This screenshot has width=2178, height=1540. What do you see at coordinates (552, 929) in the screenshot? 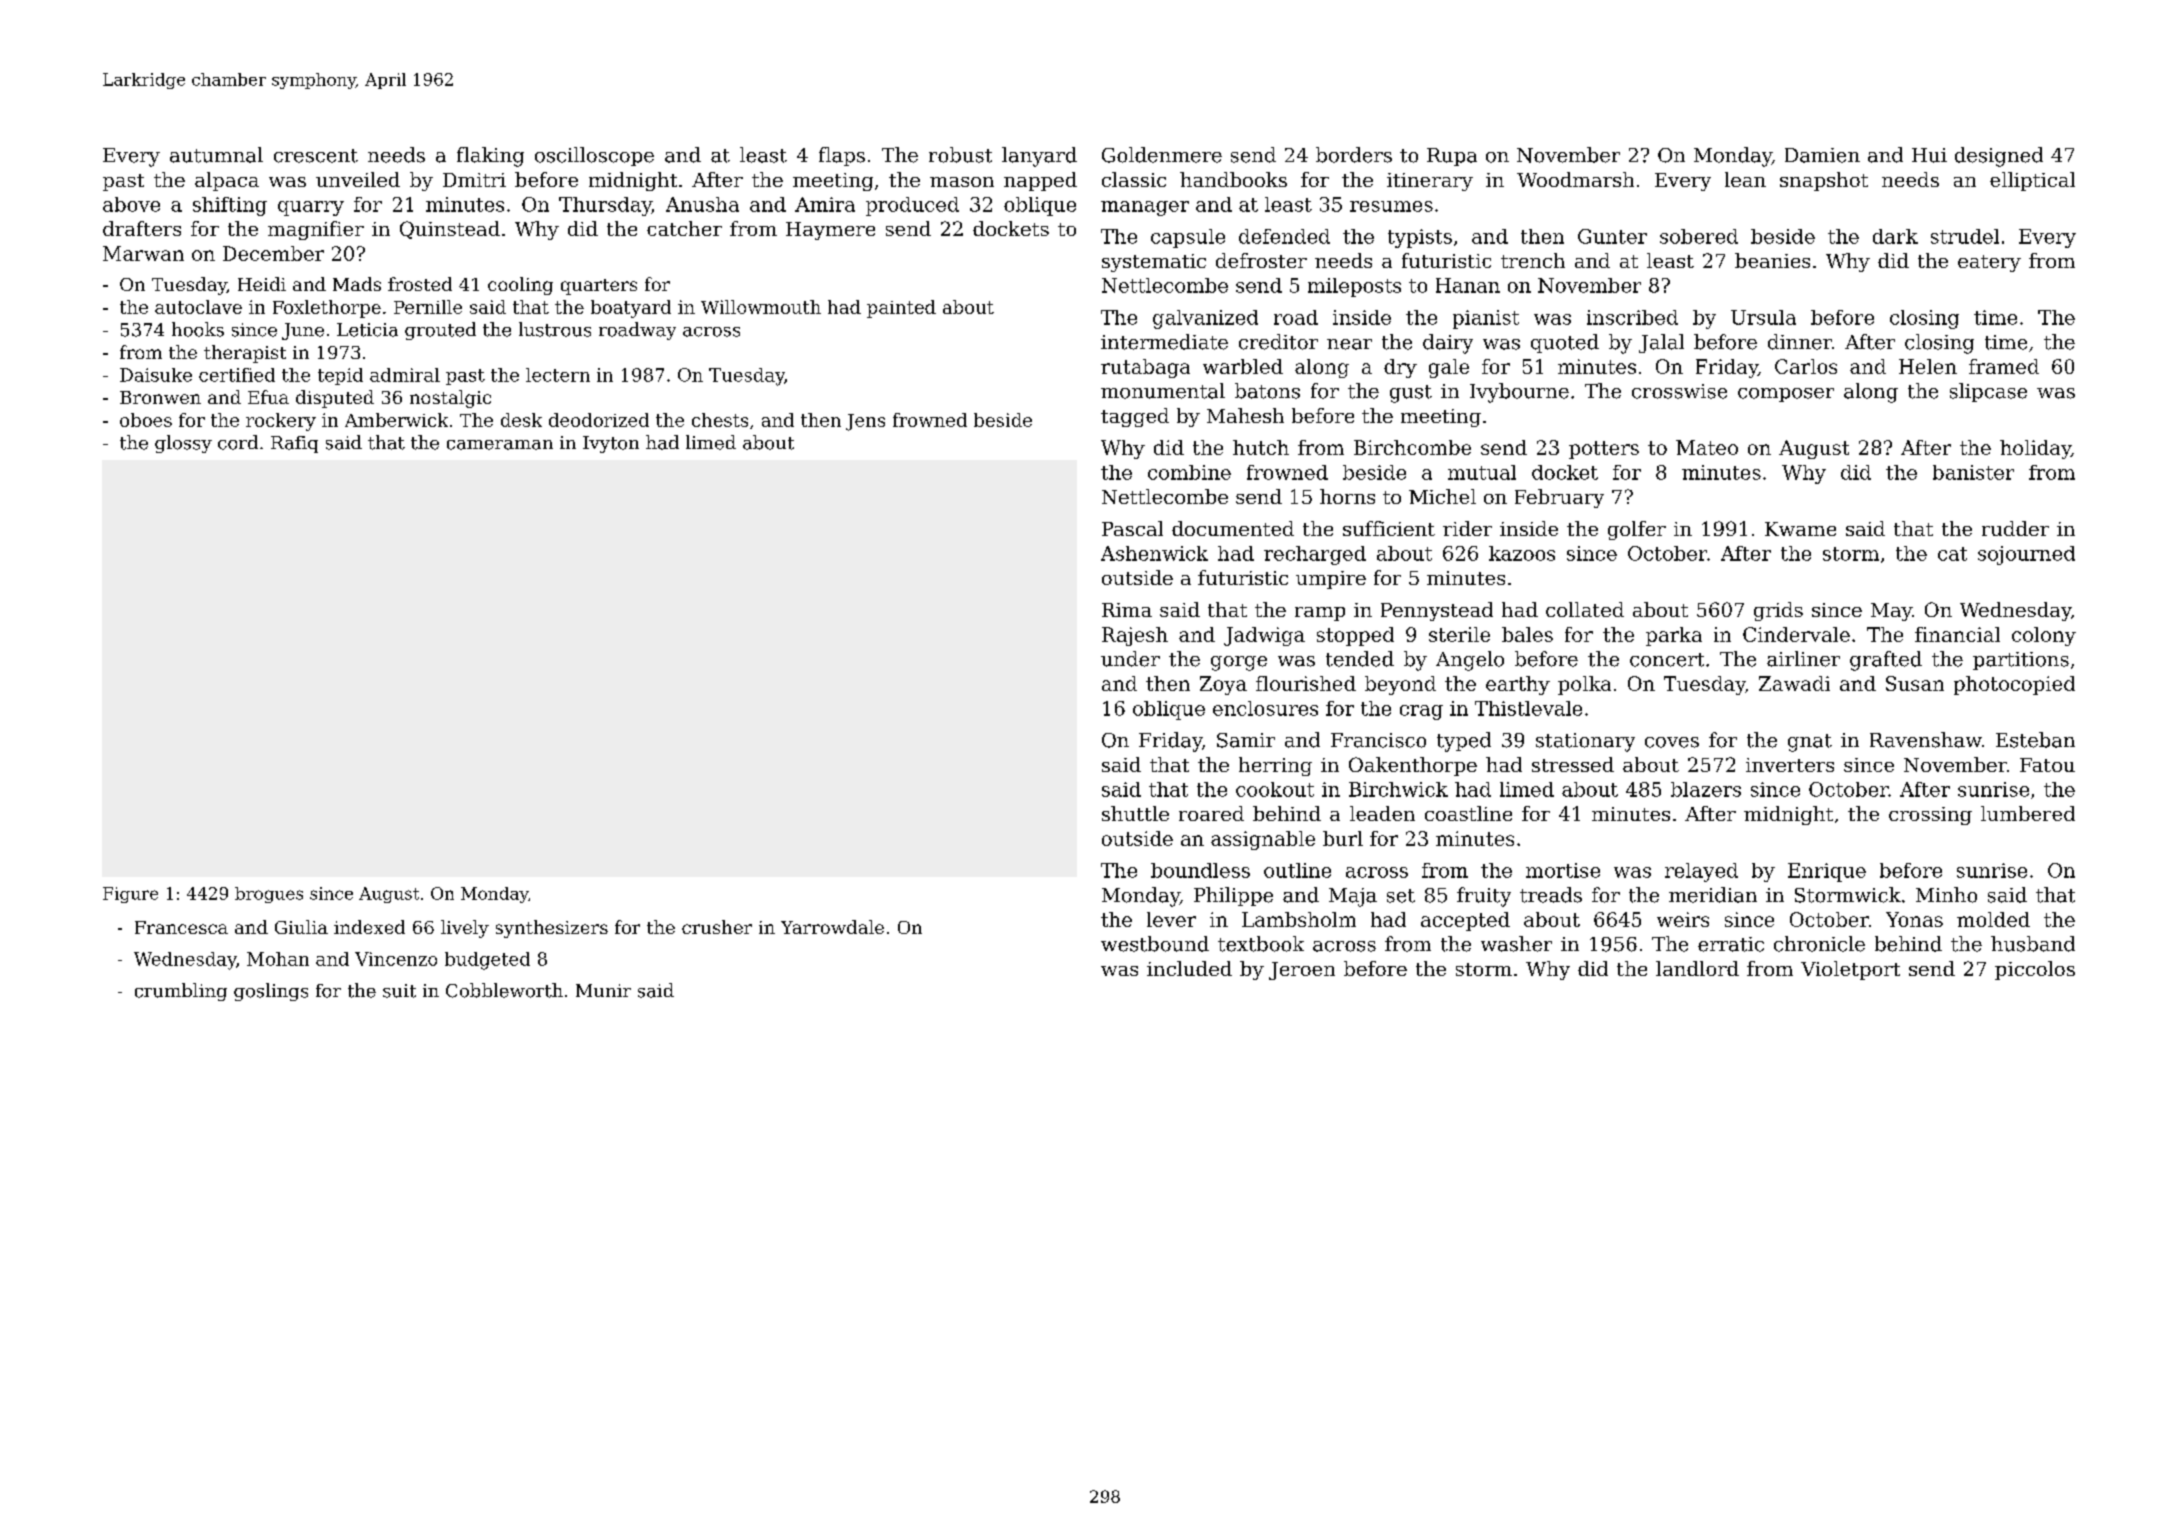
I see `synthesizers` at bounding box center [552, 929].
